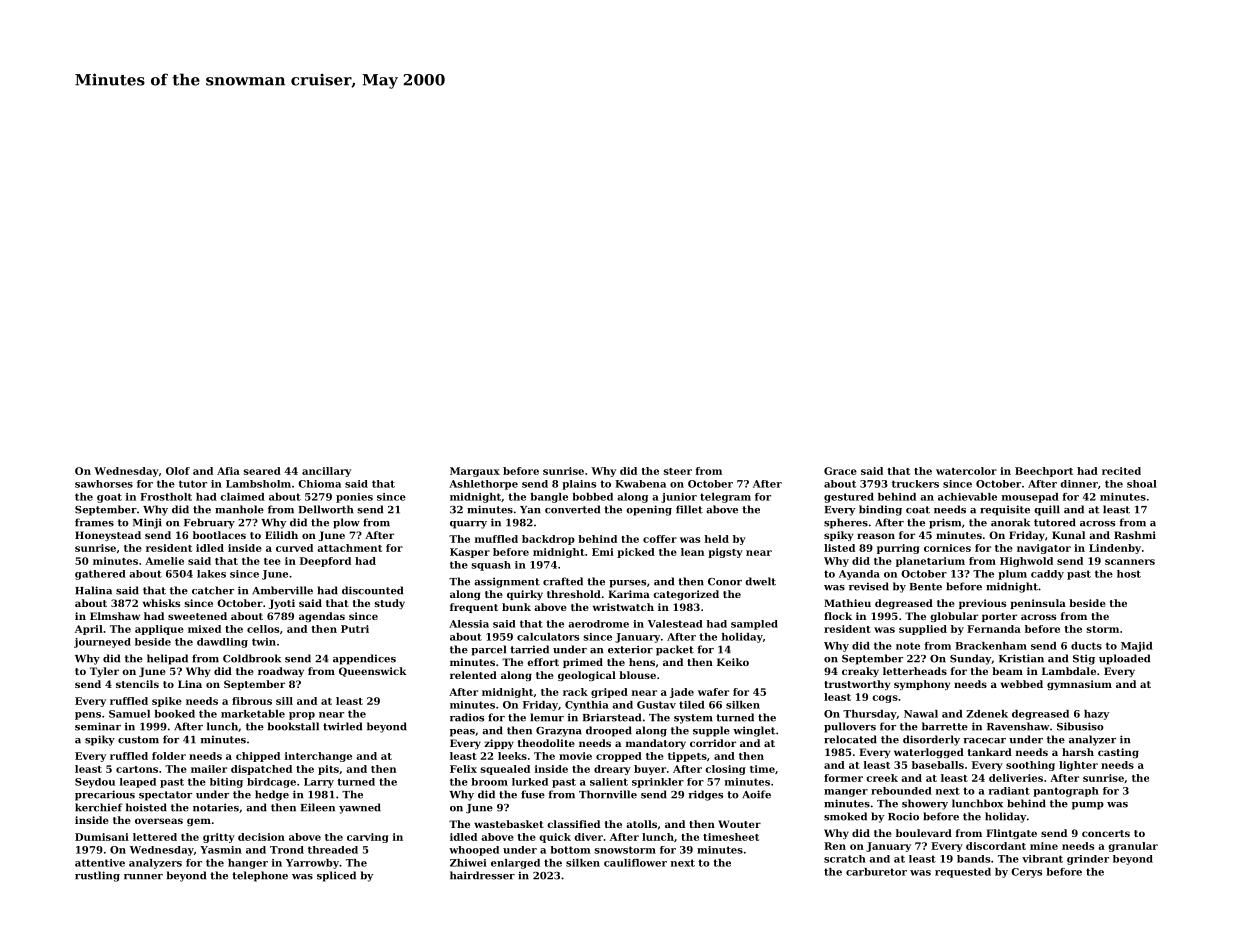 The width and height of the image is (1233, 952). I want to click on Lambdale, so click(1069, 671).
